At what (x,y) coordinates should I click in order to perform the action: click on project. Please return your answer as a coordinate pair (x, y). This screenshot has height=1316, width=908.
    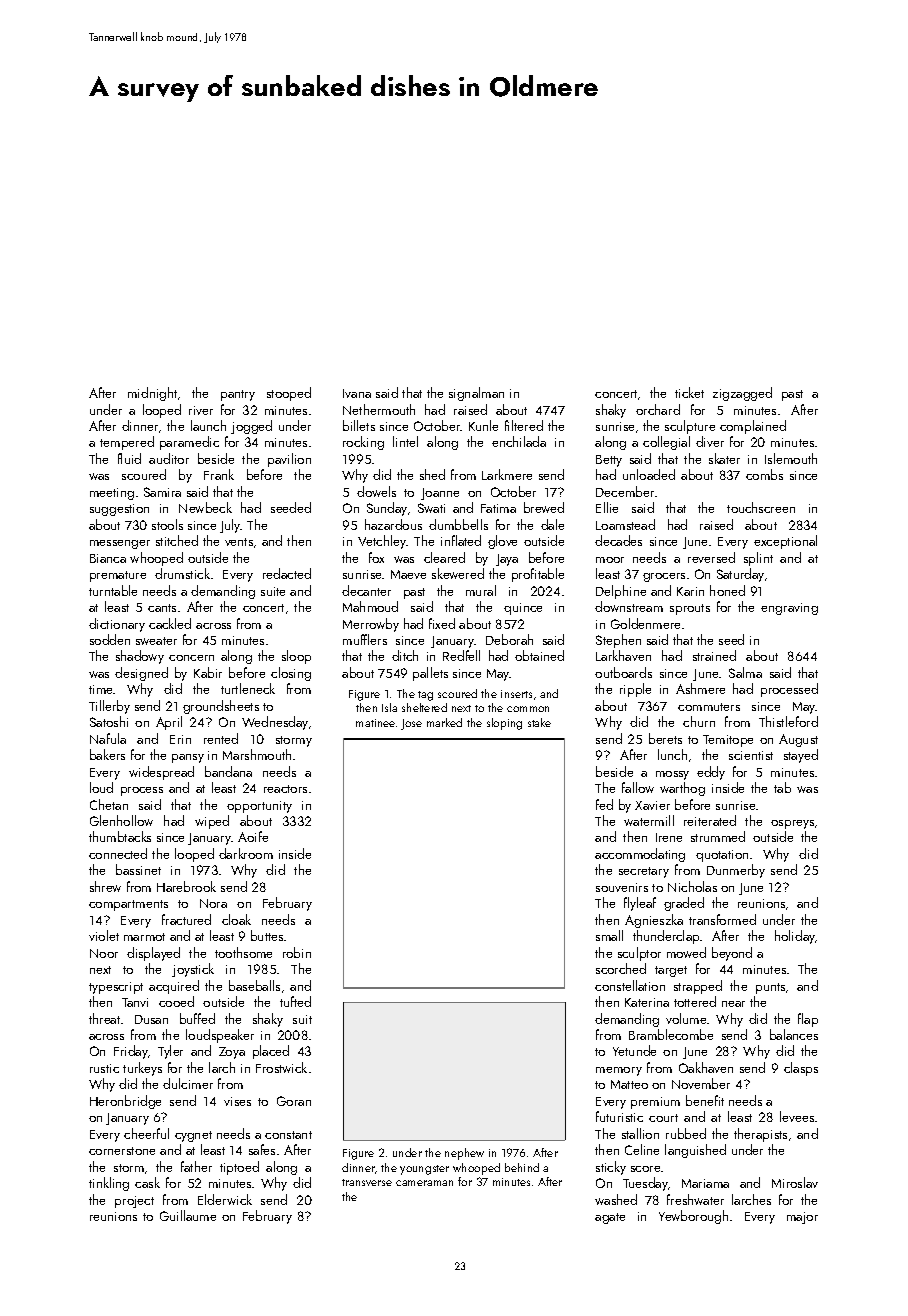
    Looking at the image, I should click on (134, 1202).
